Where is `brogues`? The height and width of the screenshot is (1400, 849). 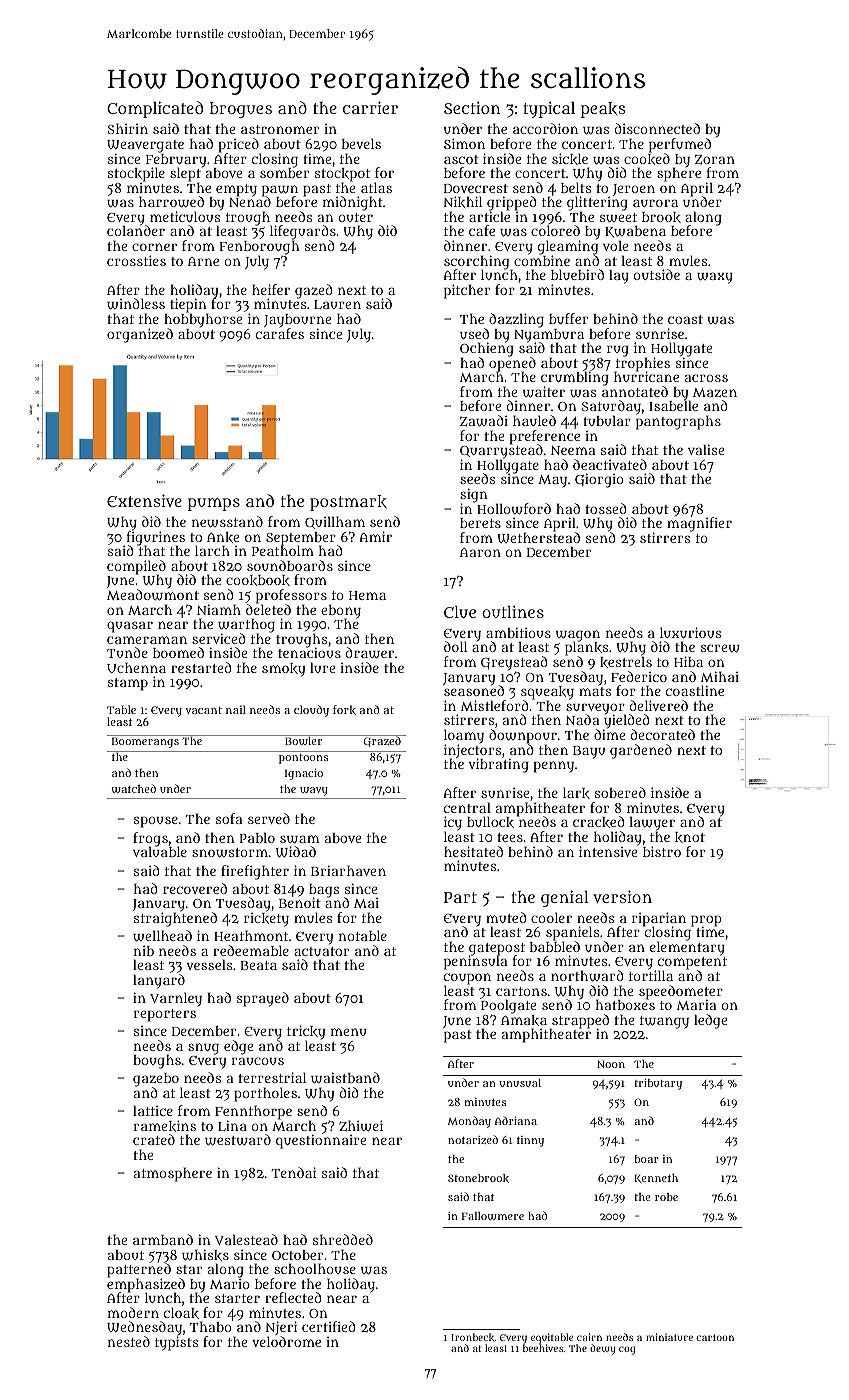
brogues is located at coordinates (241, 110).
